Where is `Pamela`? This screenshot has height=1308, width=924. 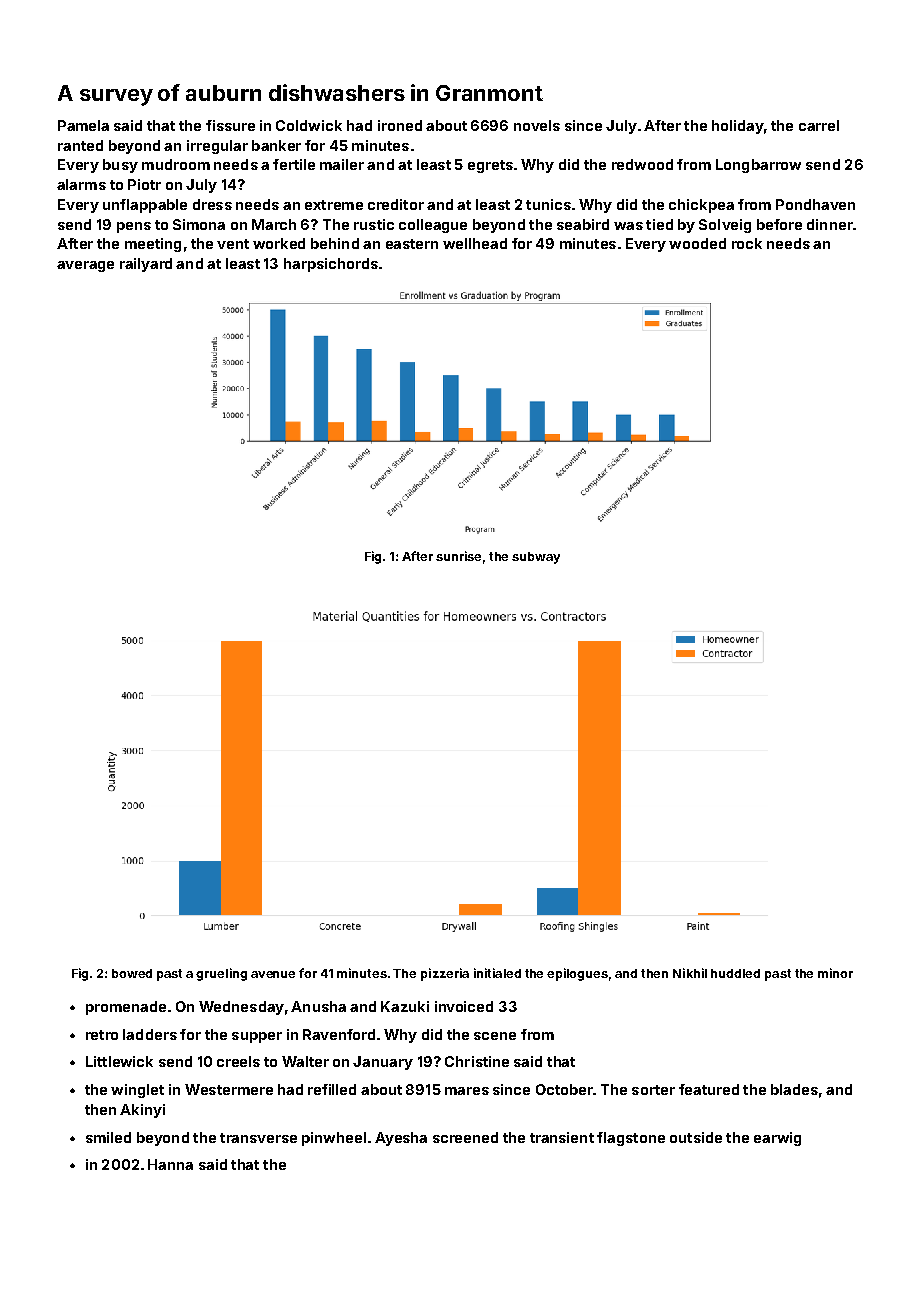
Pamela is located at coordinates (83, 125).
